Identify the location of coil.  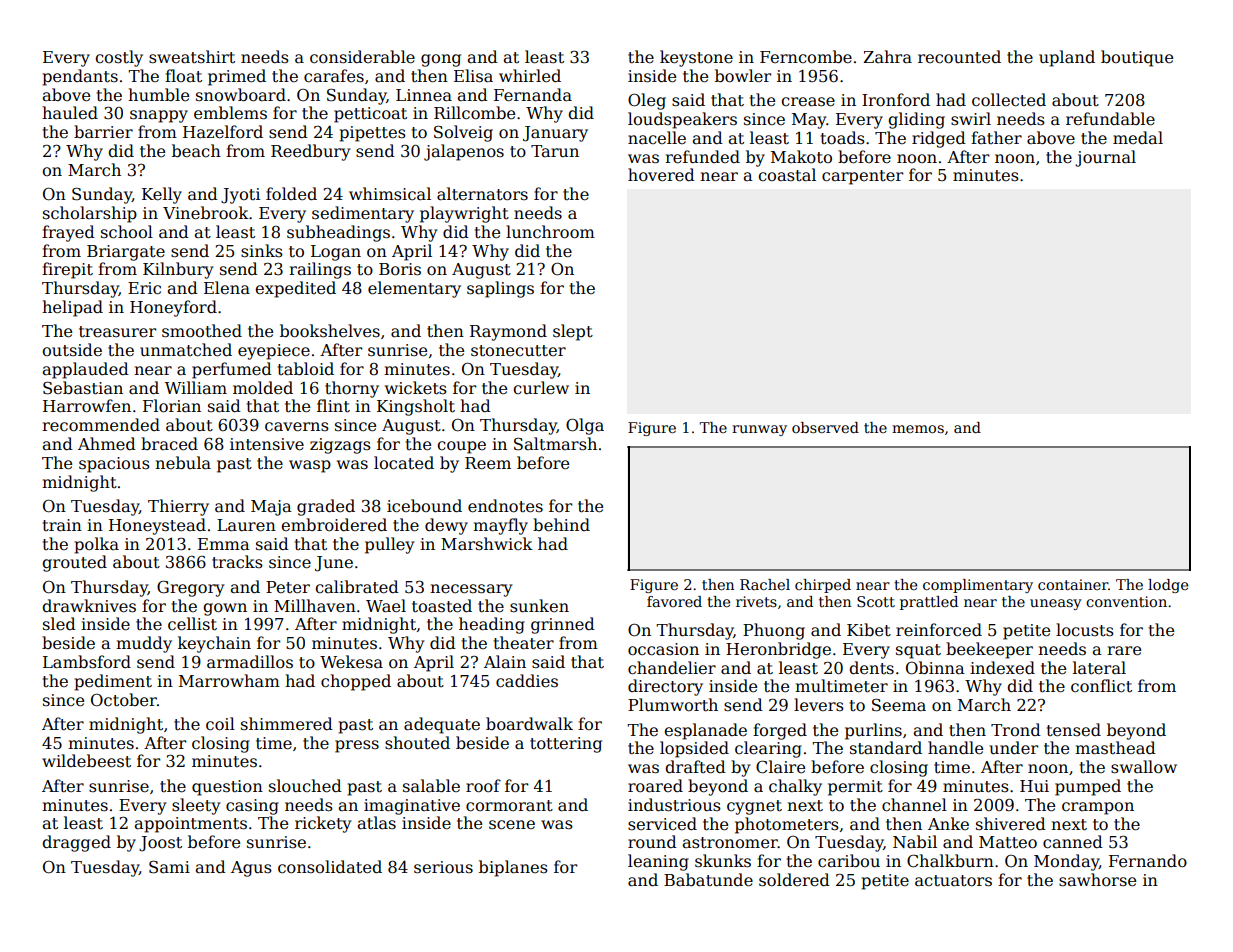
(220, 723).
